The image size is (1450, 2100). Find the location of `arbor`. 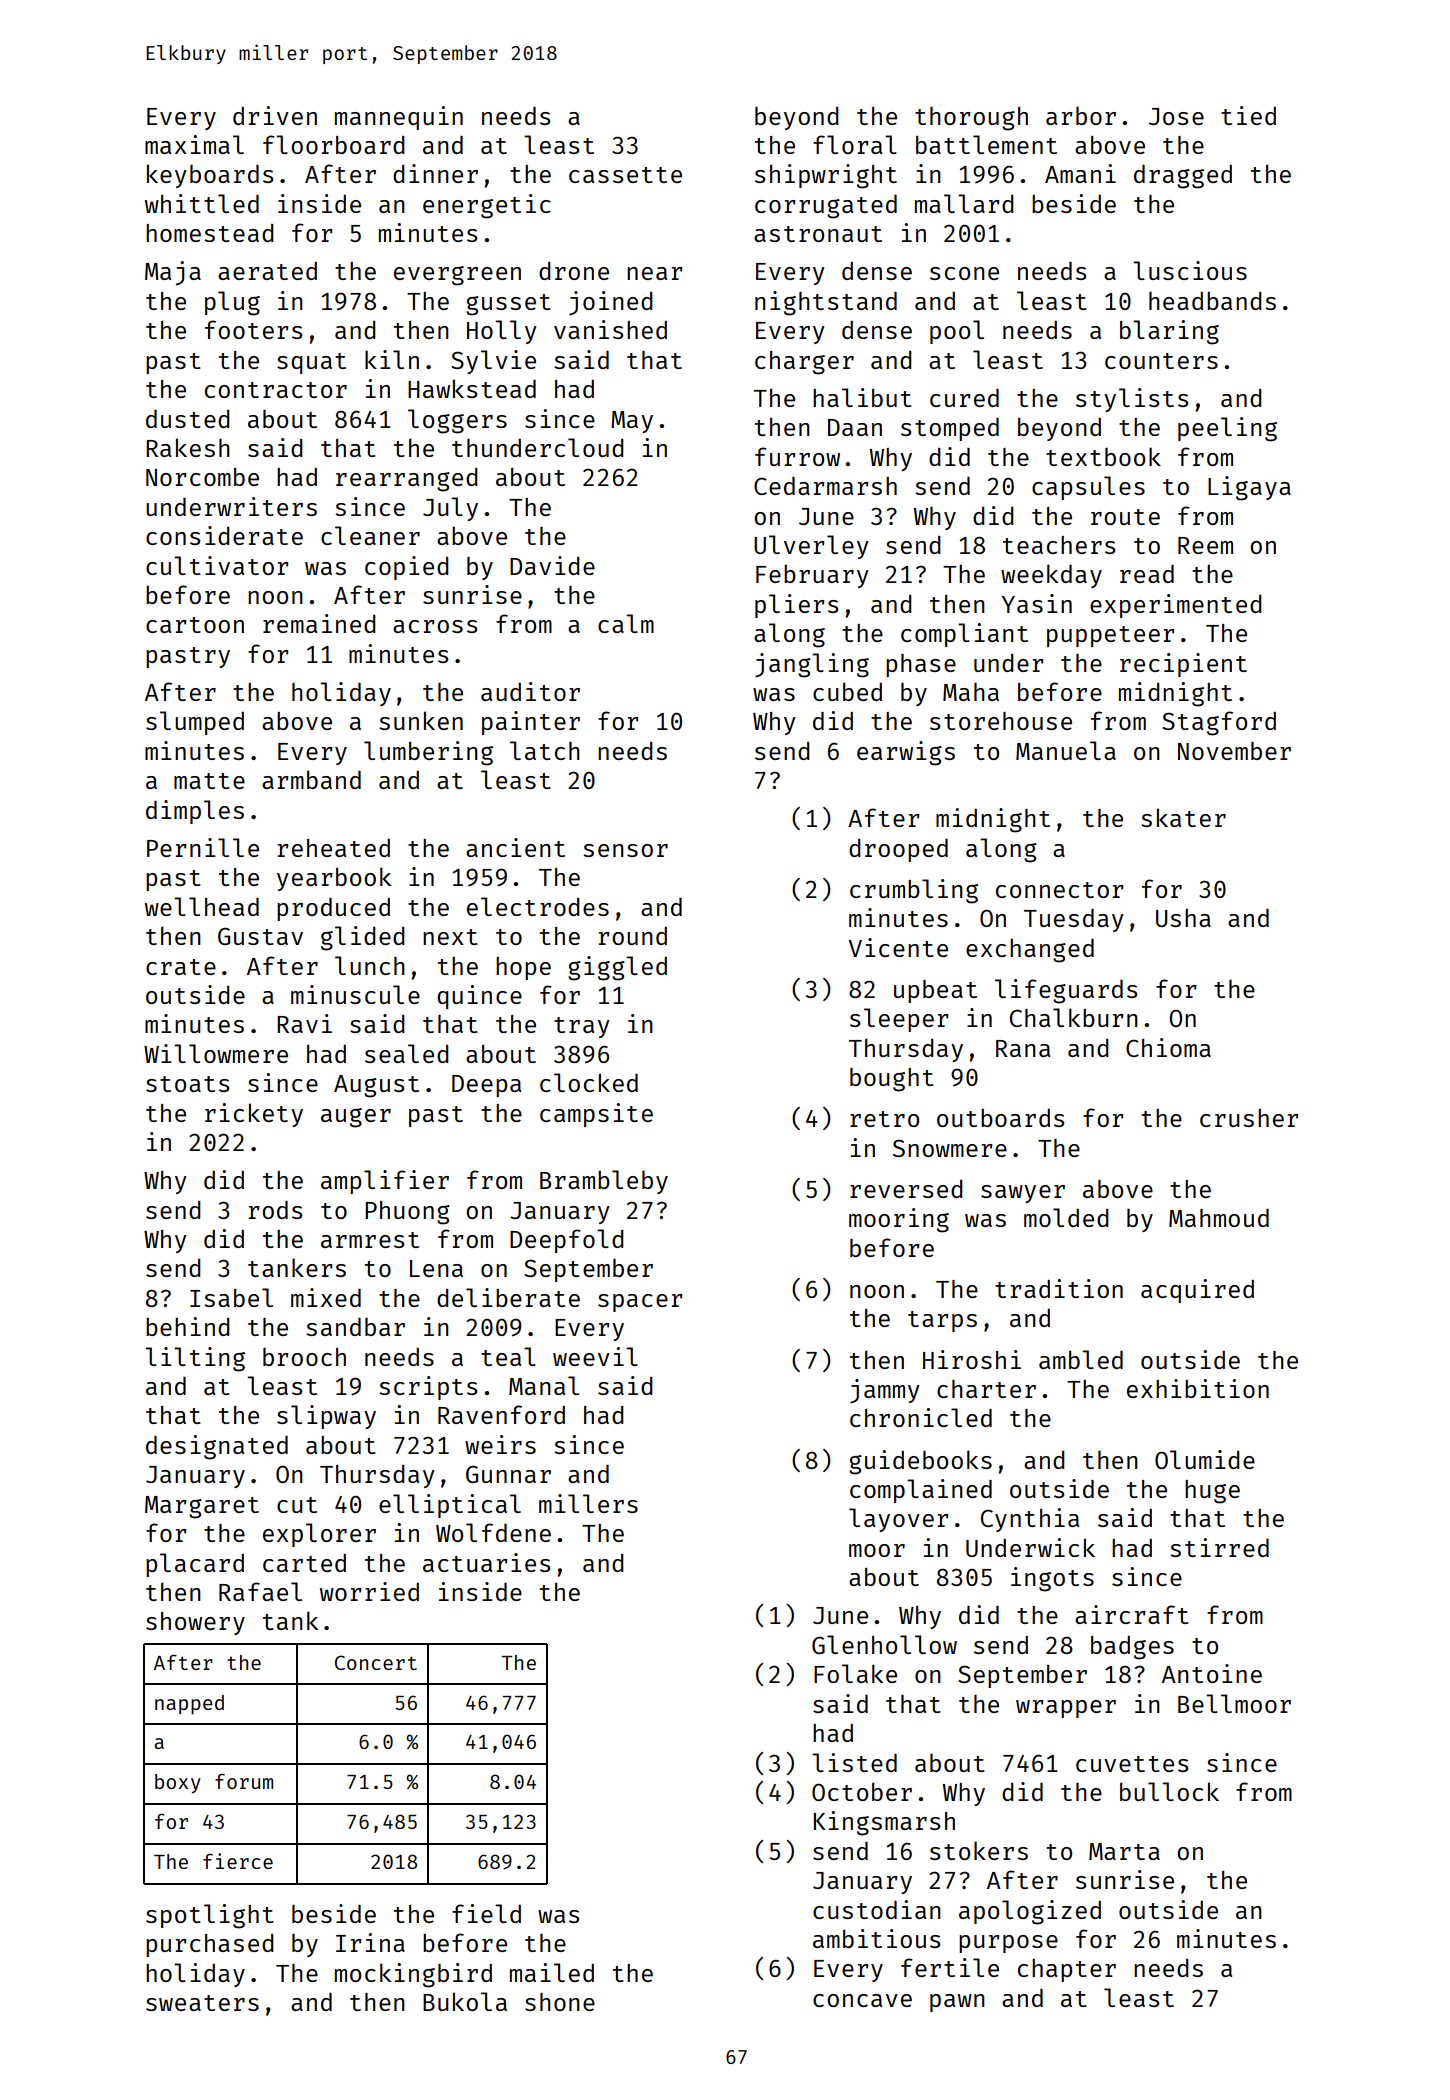

arbor is located at coordinates (1081, 116).
